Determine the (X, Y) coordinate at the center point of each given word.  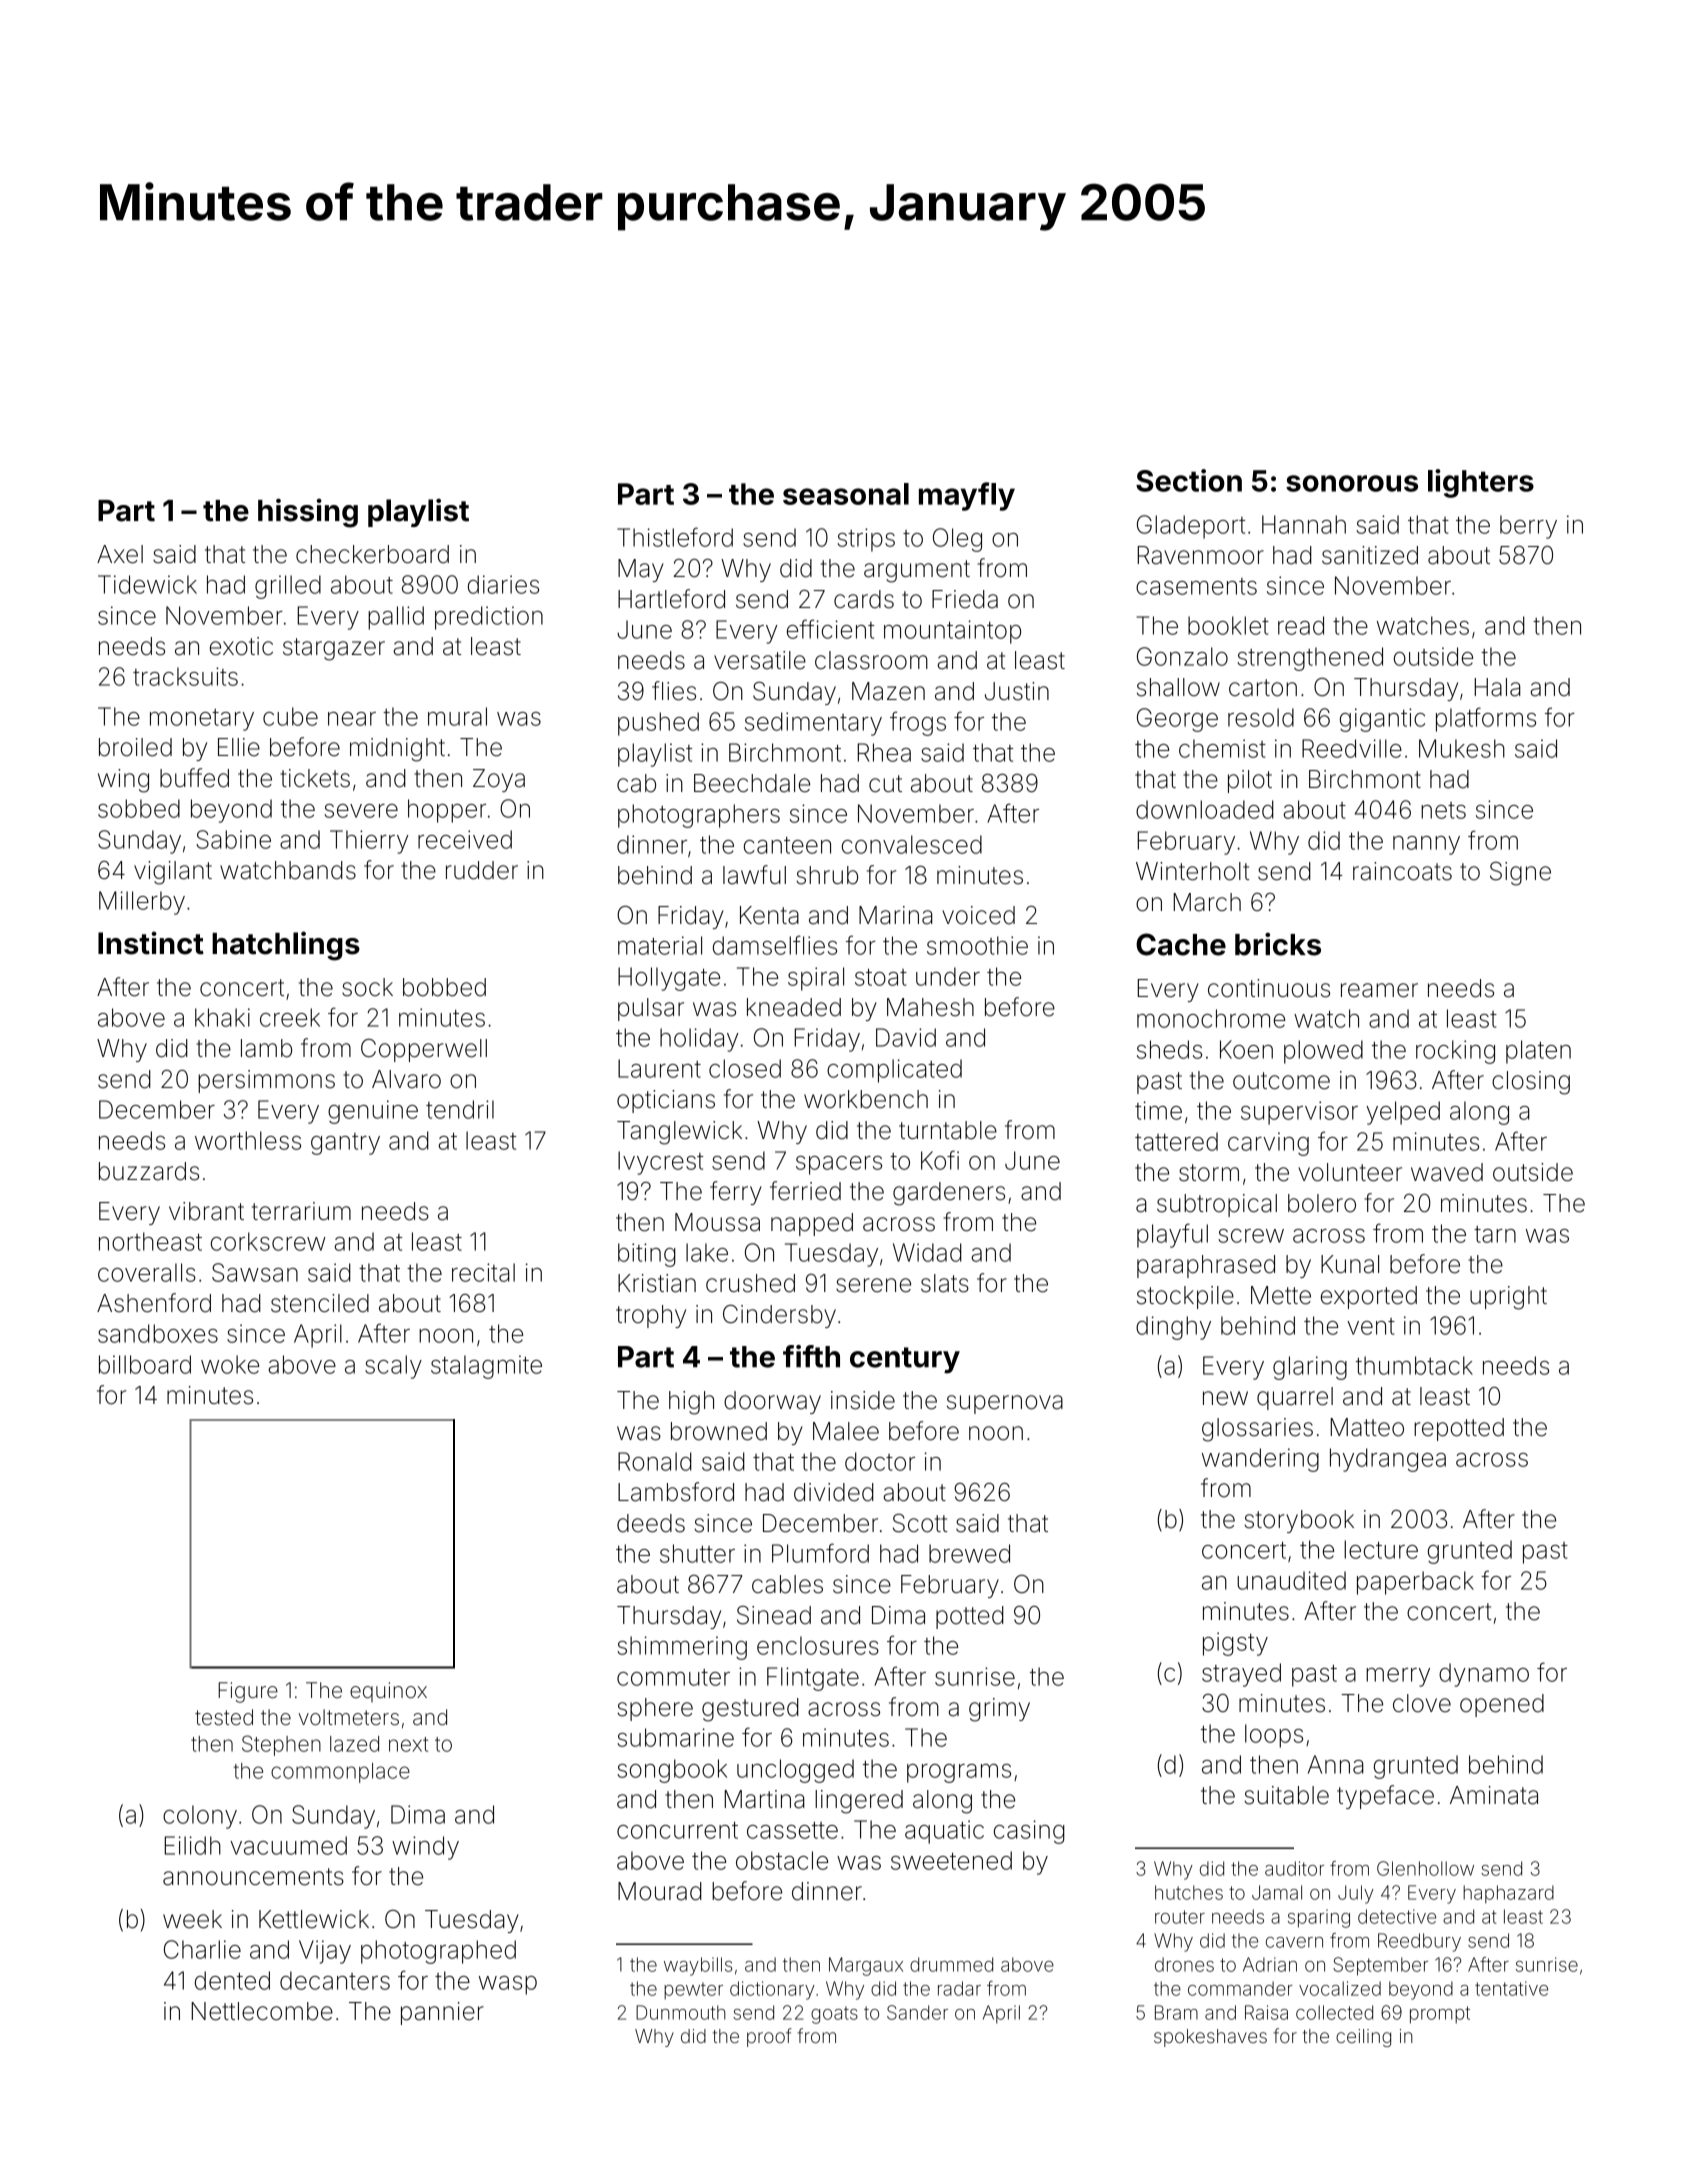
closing (1531, 1083)
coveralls (147, 1272)
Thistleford (675, 537)
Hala (1497, 687)
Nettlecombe (262, 2011)
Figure (248, 1692)
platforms (1486, 719)
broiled (135, 747)
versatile (760, 660)
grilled (288, 587)
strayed (1241, 1675)
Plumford (820, 1553)
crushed (750, 1283)
